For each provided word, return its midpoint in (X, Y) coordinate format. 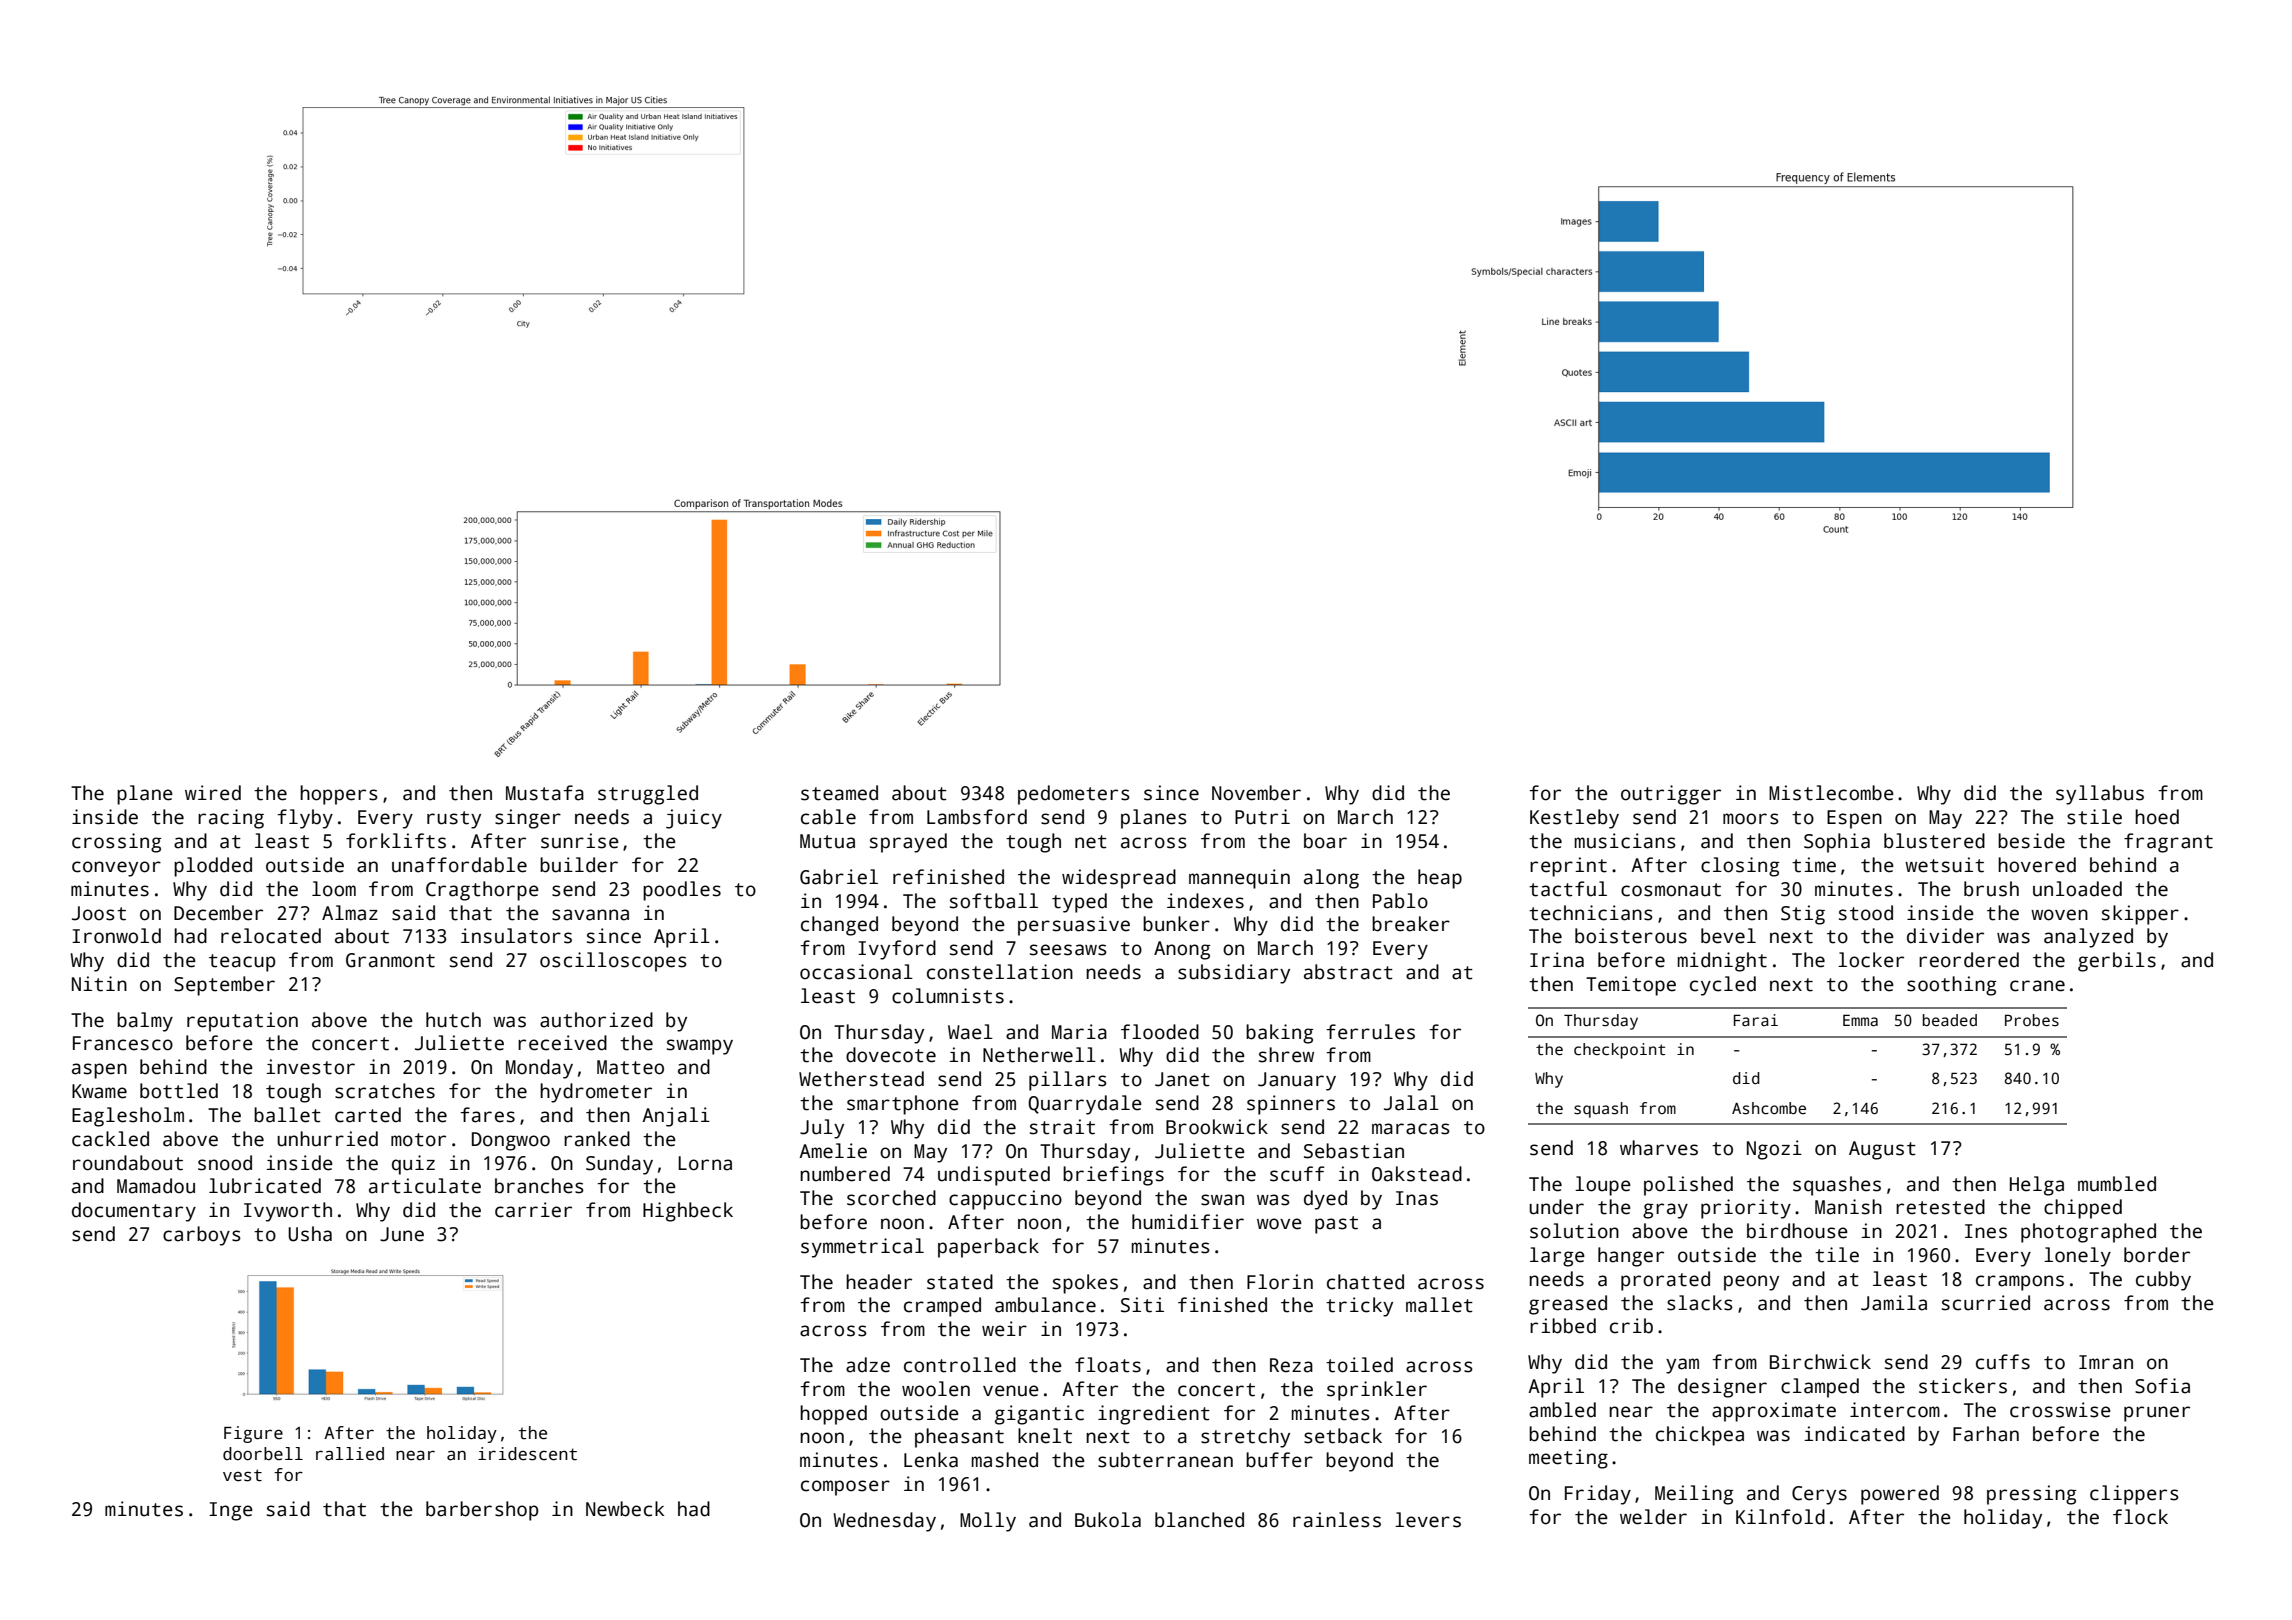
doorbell (263, 1454)
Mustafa (545, 793)
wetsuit (1944, 865)
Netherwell (1039, 1055)
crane (2037, 986)
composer (845, 1488)
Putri (1262, 817)
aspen (99, 1071)
